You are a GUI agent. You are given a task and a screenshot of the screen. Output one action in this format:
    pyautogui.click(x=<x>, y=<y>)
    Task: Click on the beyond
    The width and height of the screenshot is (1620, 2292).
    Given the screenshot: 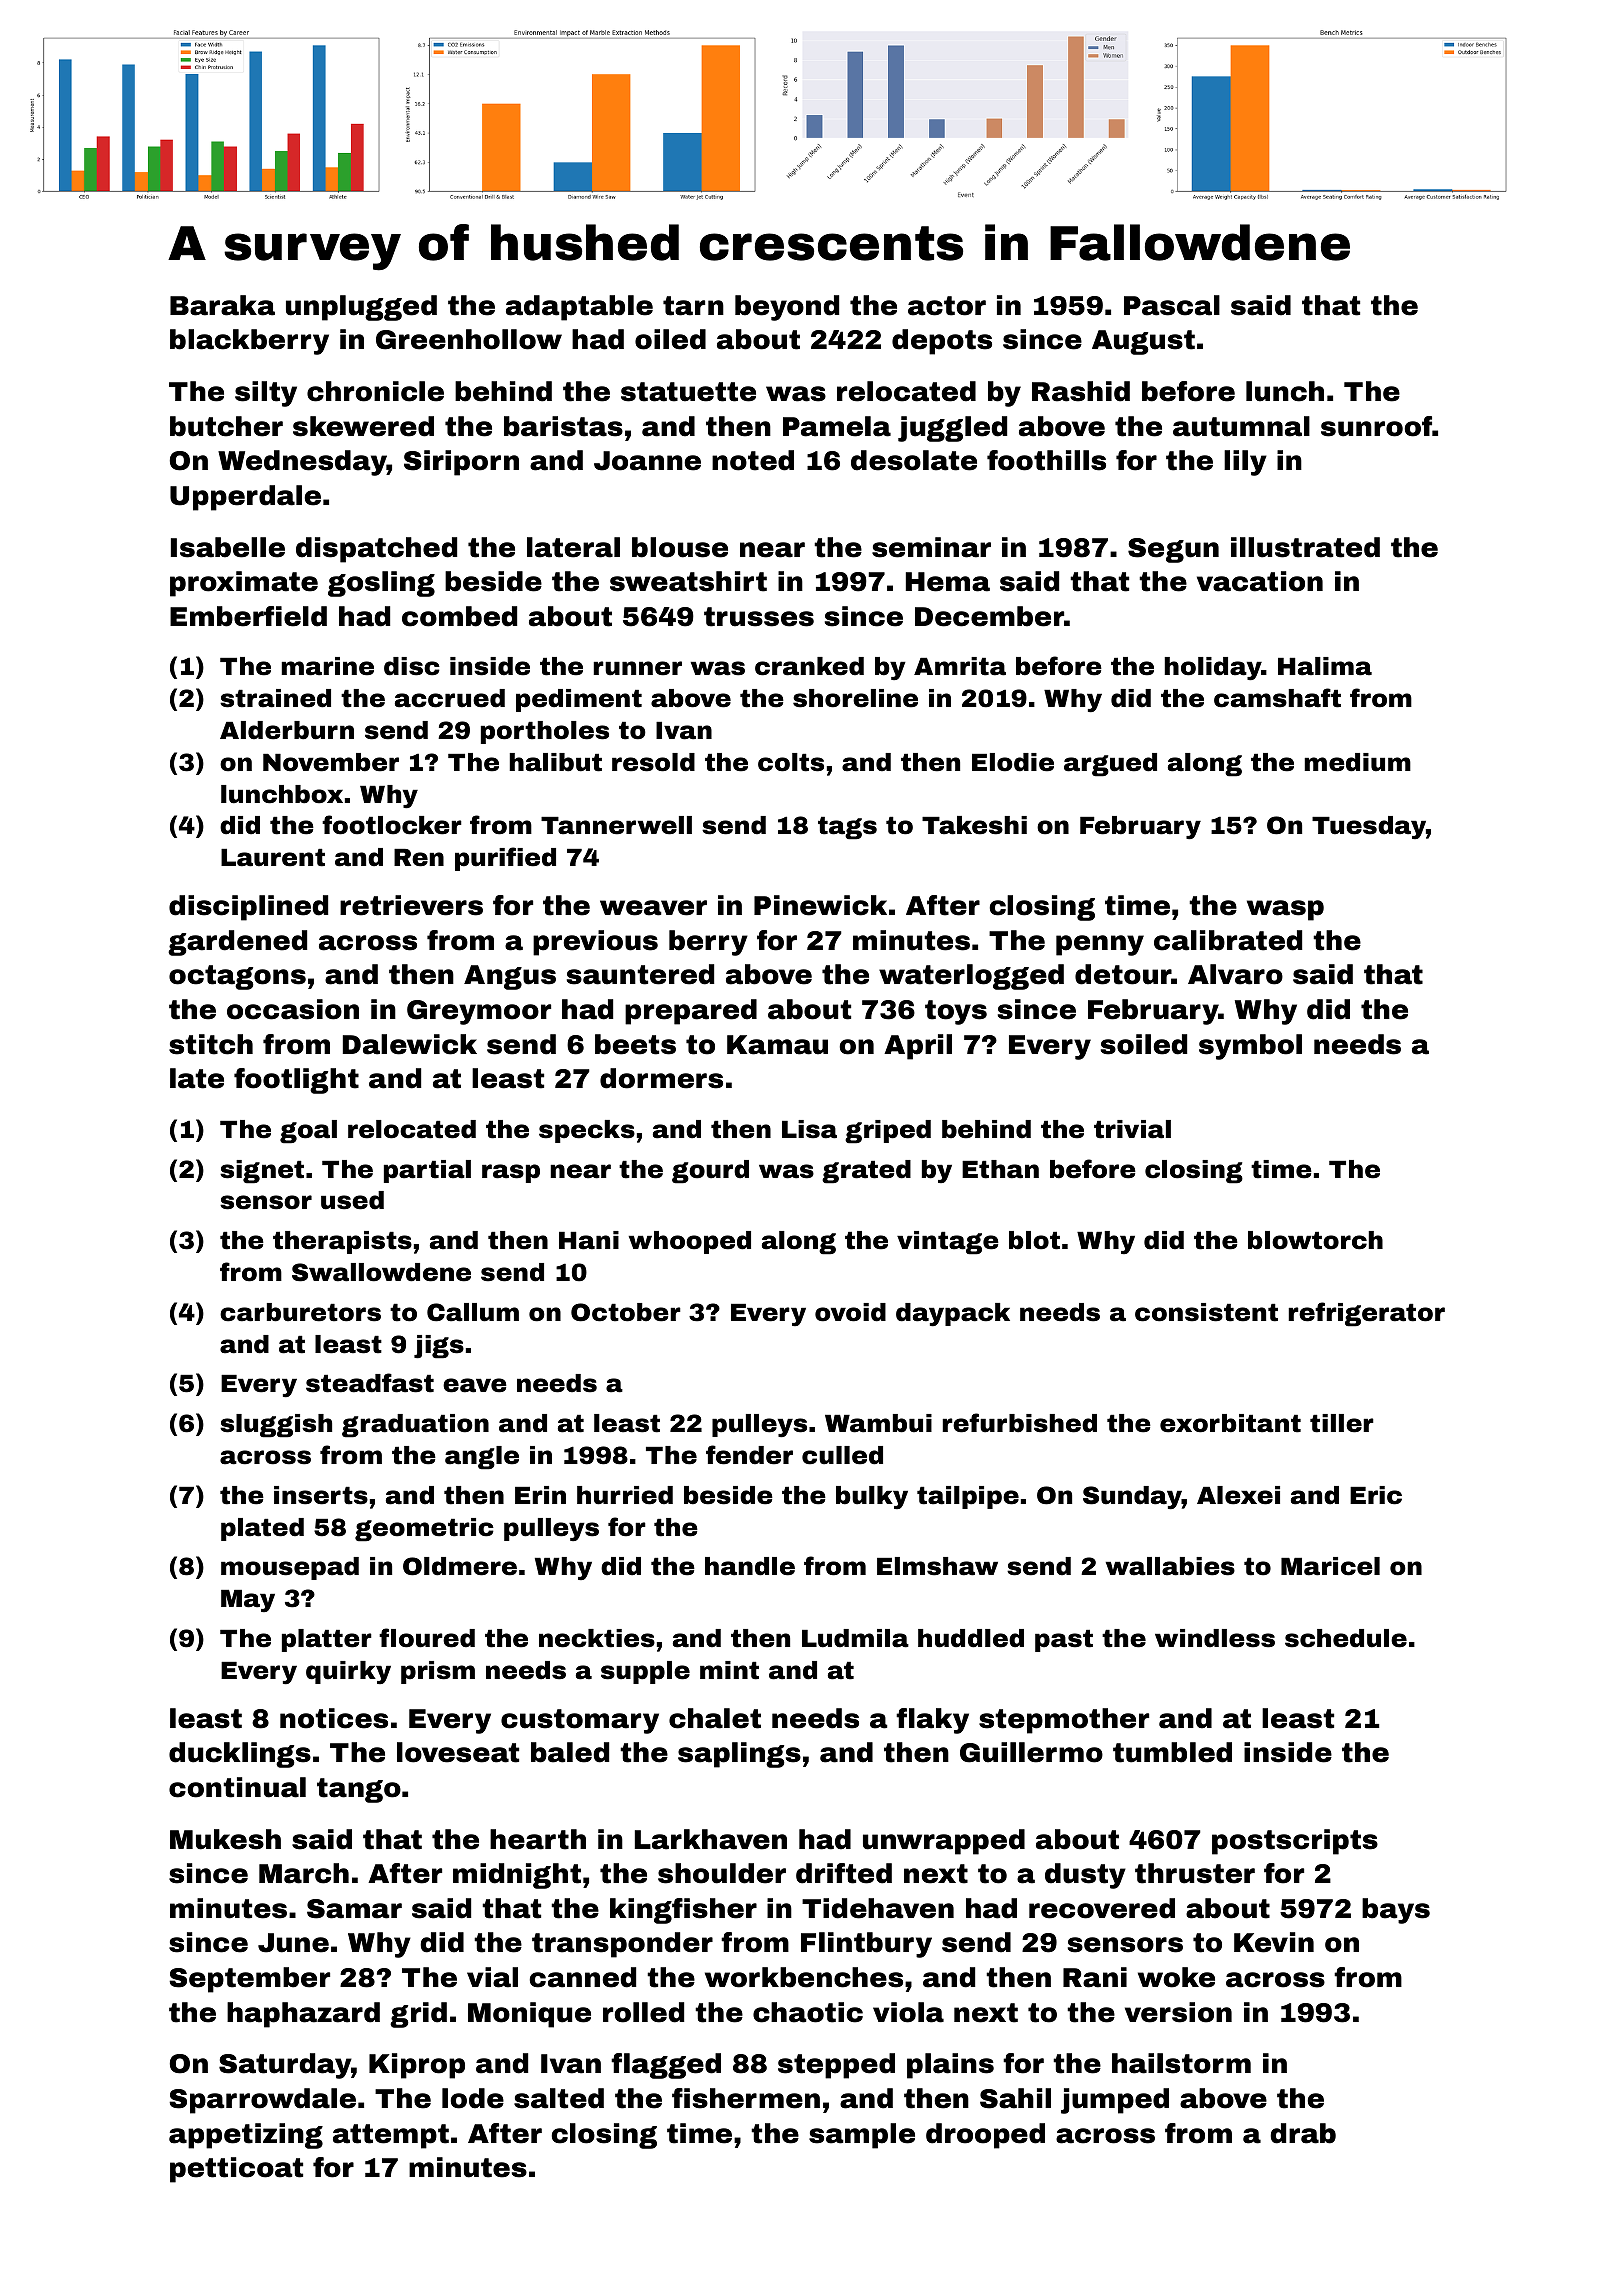 What is the action you would take?
    pyautogui.click(x=787, y=308)
